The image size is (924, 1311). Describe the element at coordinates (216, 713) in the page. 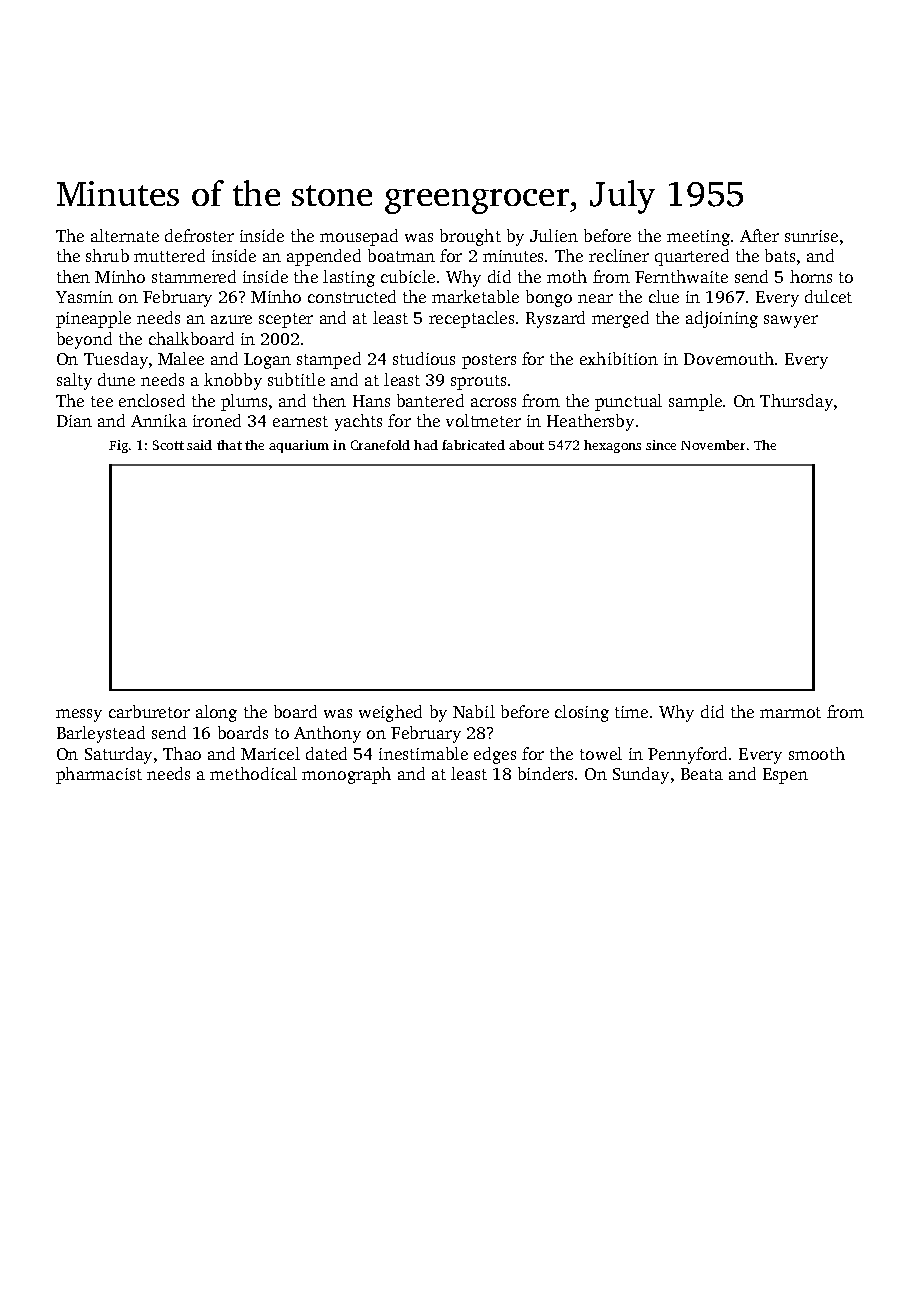

I see `along` at that location.
